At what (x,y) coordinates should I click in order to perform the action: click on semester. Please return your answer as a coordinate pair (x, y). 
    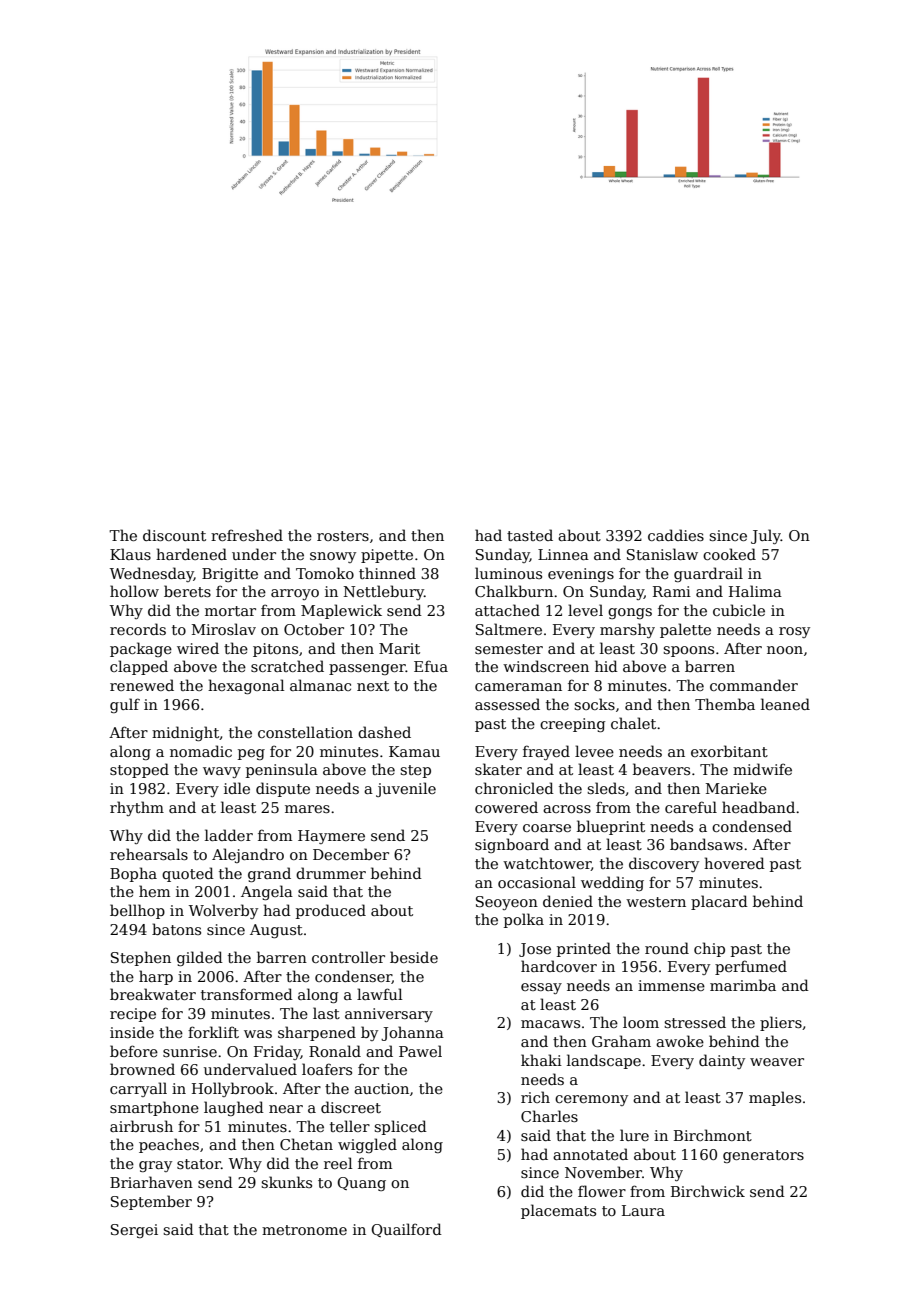
    Looking at the image, I should click on (509, 649).
